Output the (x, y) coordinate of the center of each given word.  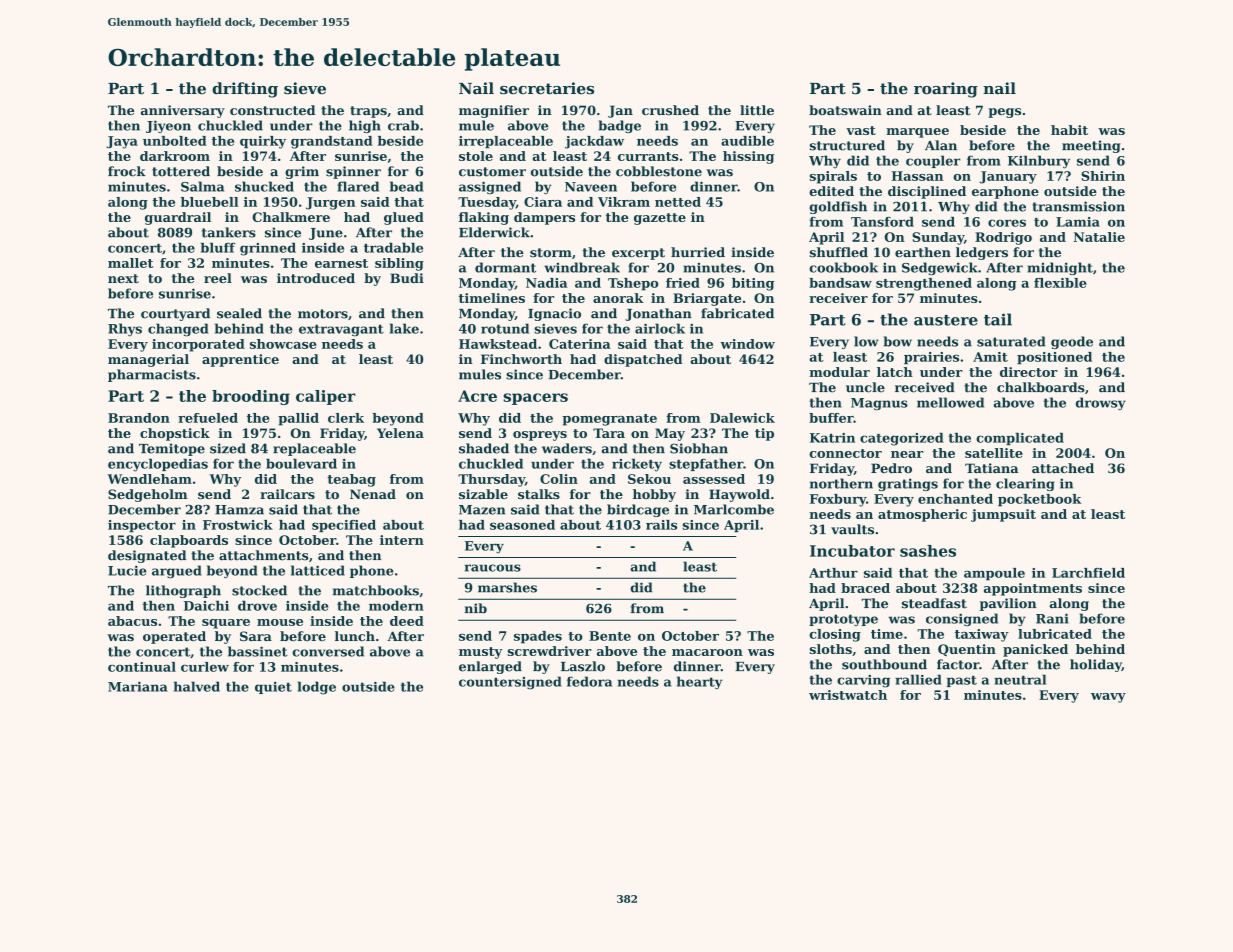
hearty (700, 683)
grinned (268, 249)
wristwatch (848, 695)
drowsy (1101, 403)
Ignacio (554, 314)
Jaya (122, 142)
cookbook (843, 267)
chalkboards (1041, 387)
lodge (317, 688)
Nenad (373, 494)
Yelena (400, 433)
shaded (484, 448)
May (670, 434)
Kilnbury (1039, 162)
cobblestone (659, 171)
